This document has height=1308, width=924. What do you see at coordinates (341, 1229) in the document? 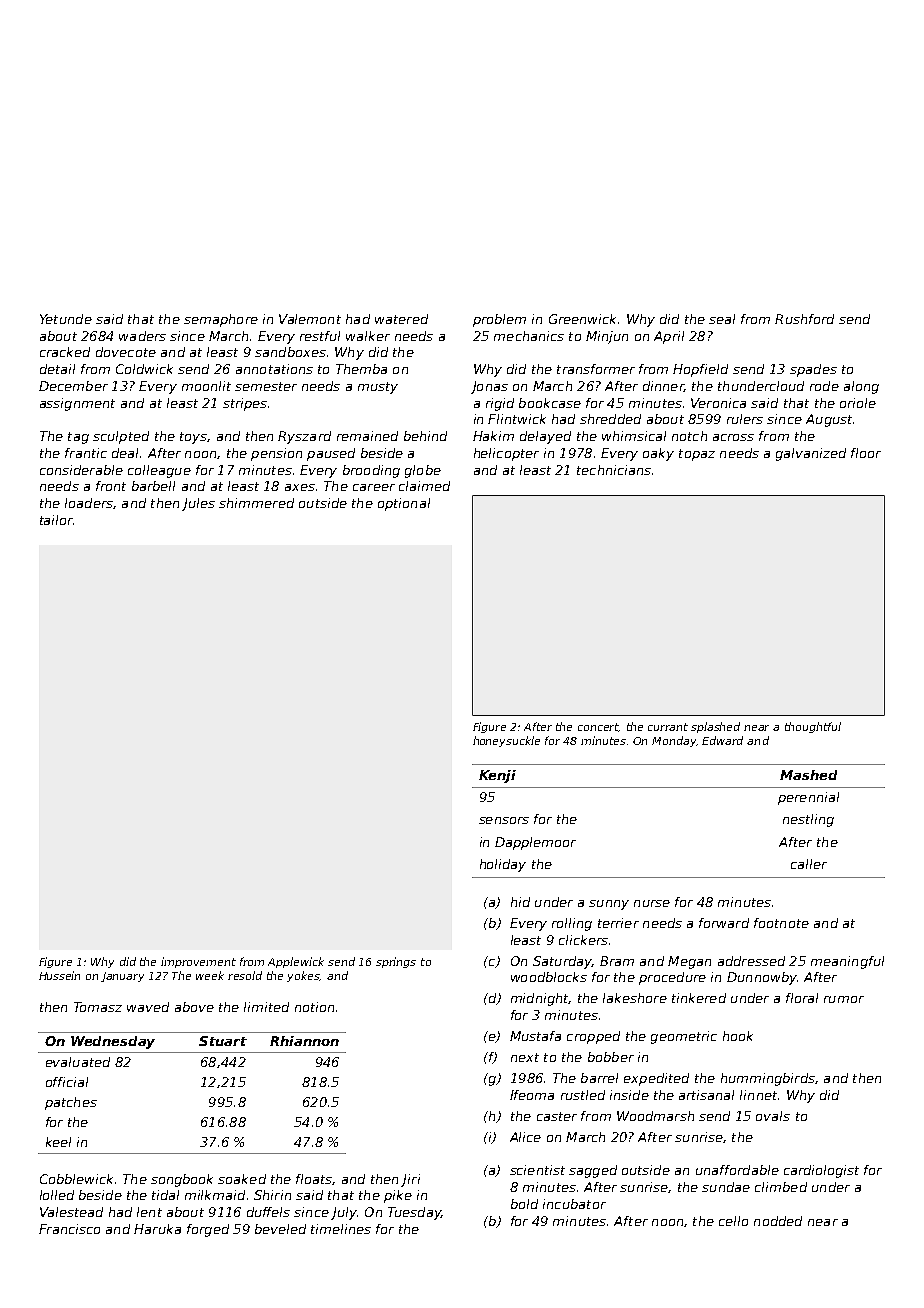
I see `timelines` at bounding box center [341, 1229].
